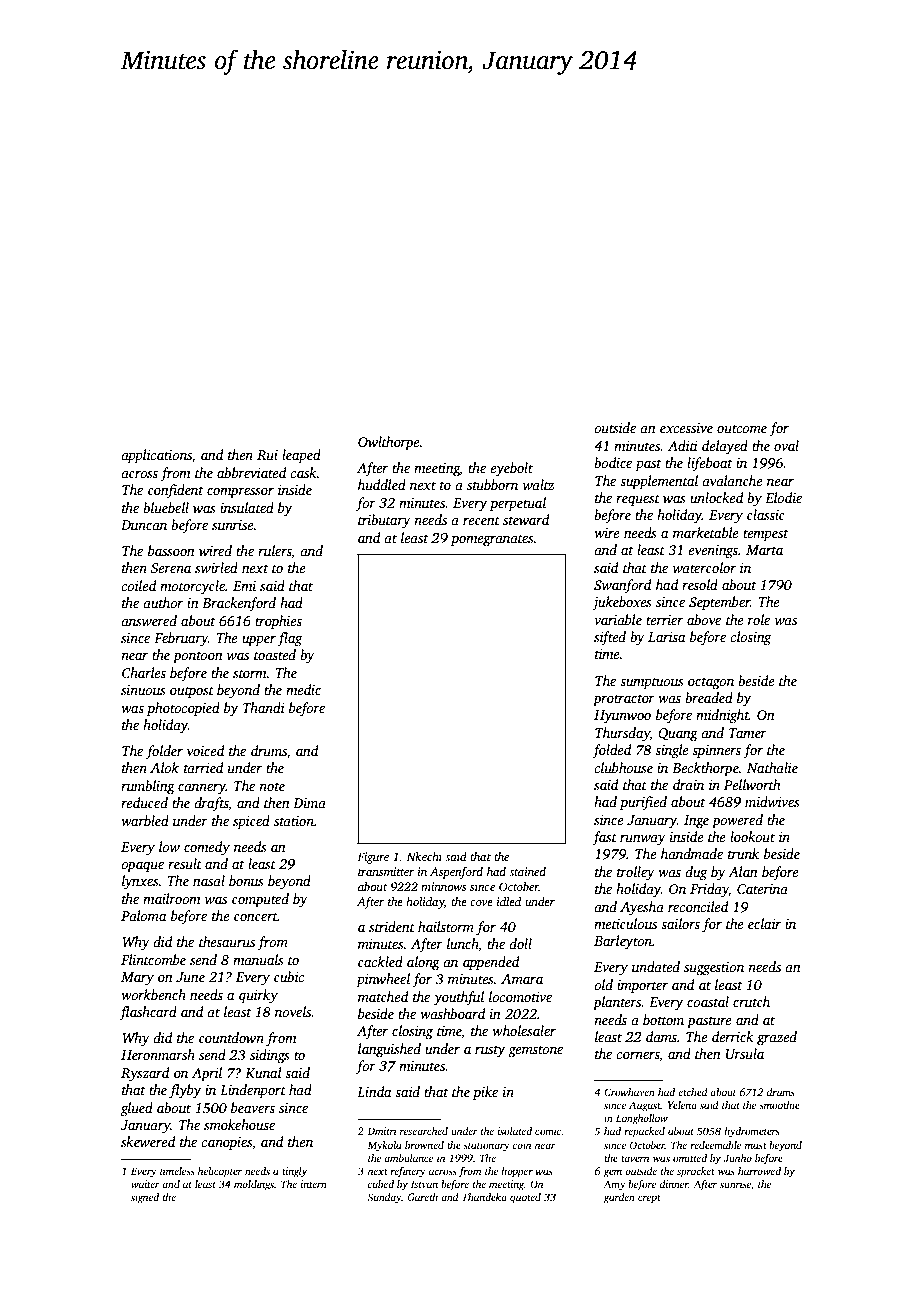  What do you see at coordinates (623, 767) in the screenshot?
I see `clubhouse` at bounding box center [623, 767].
